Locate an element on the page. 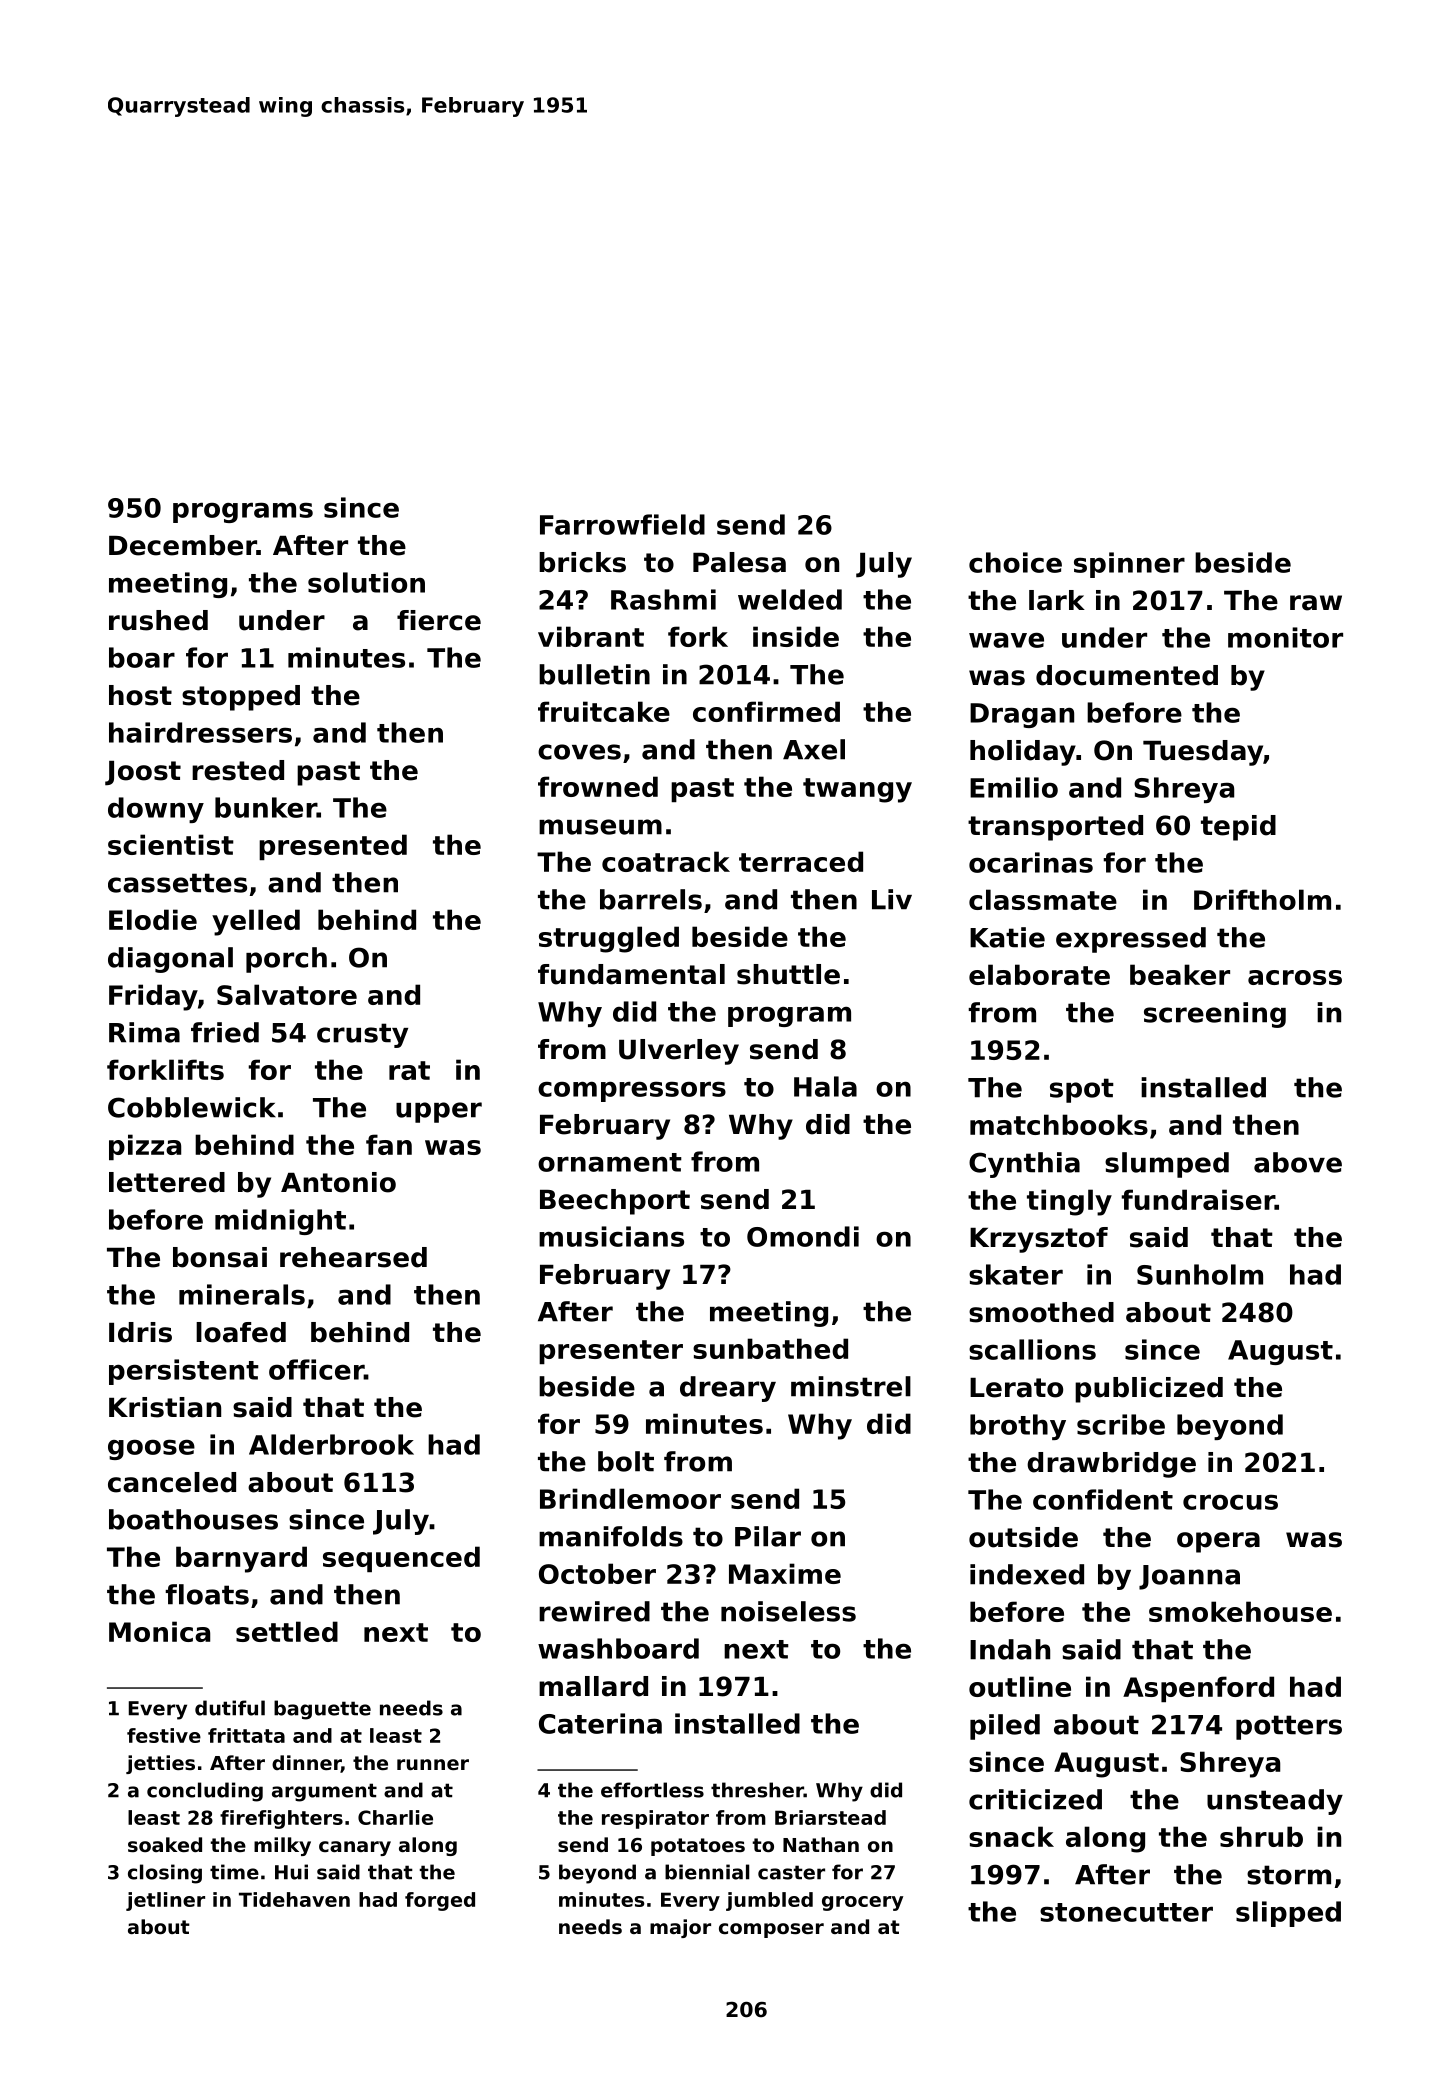 This image has width=1450, height=2100. presented is located at coordinates (333, 847).
